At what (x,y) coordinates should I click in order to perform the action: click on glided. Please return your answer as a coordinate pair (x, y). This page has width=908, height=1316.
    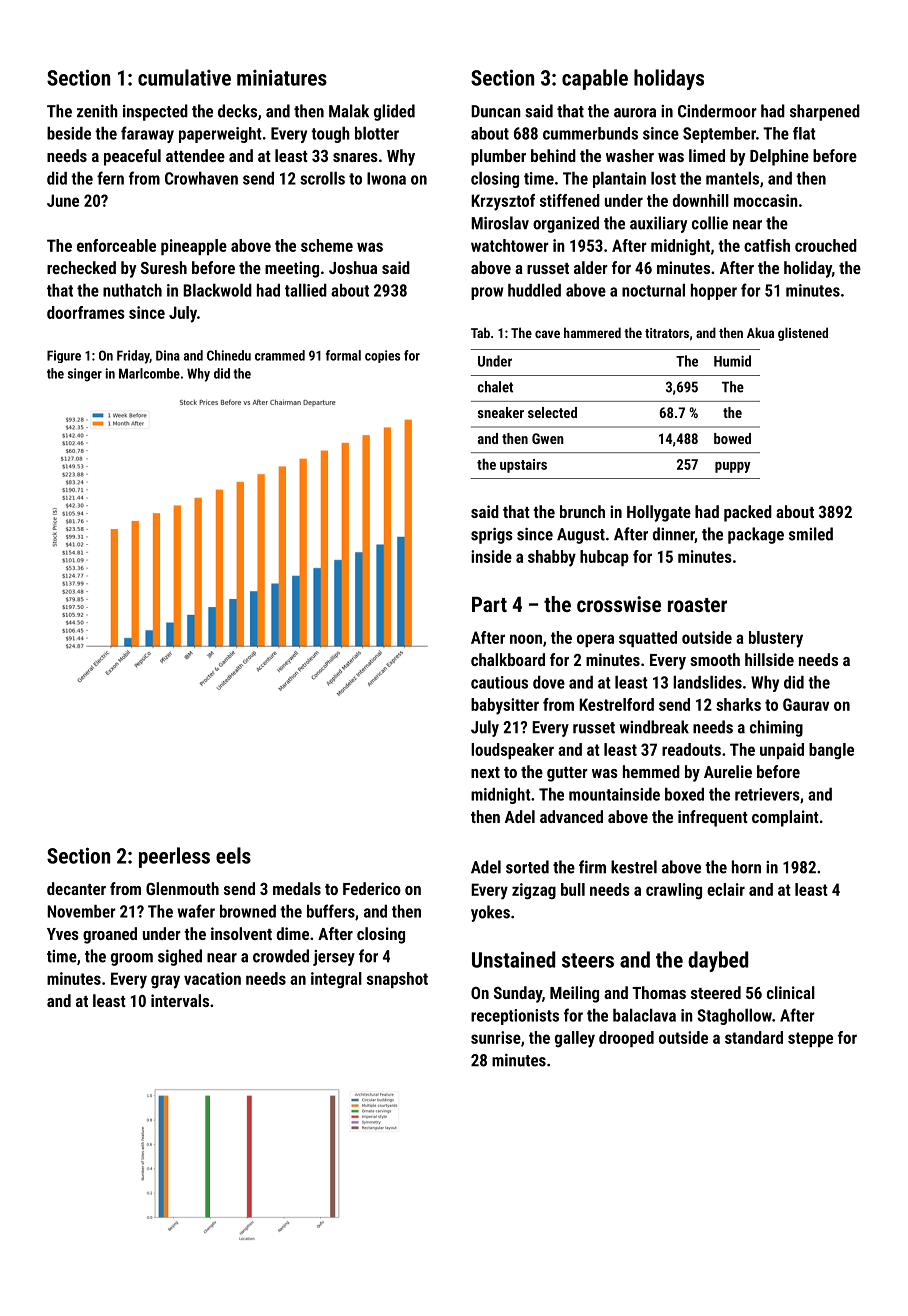
    Looking at the image, I should click on (394, 112).
